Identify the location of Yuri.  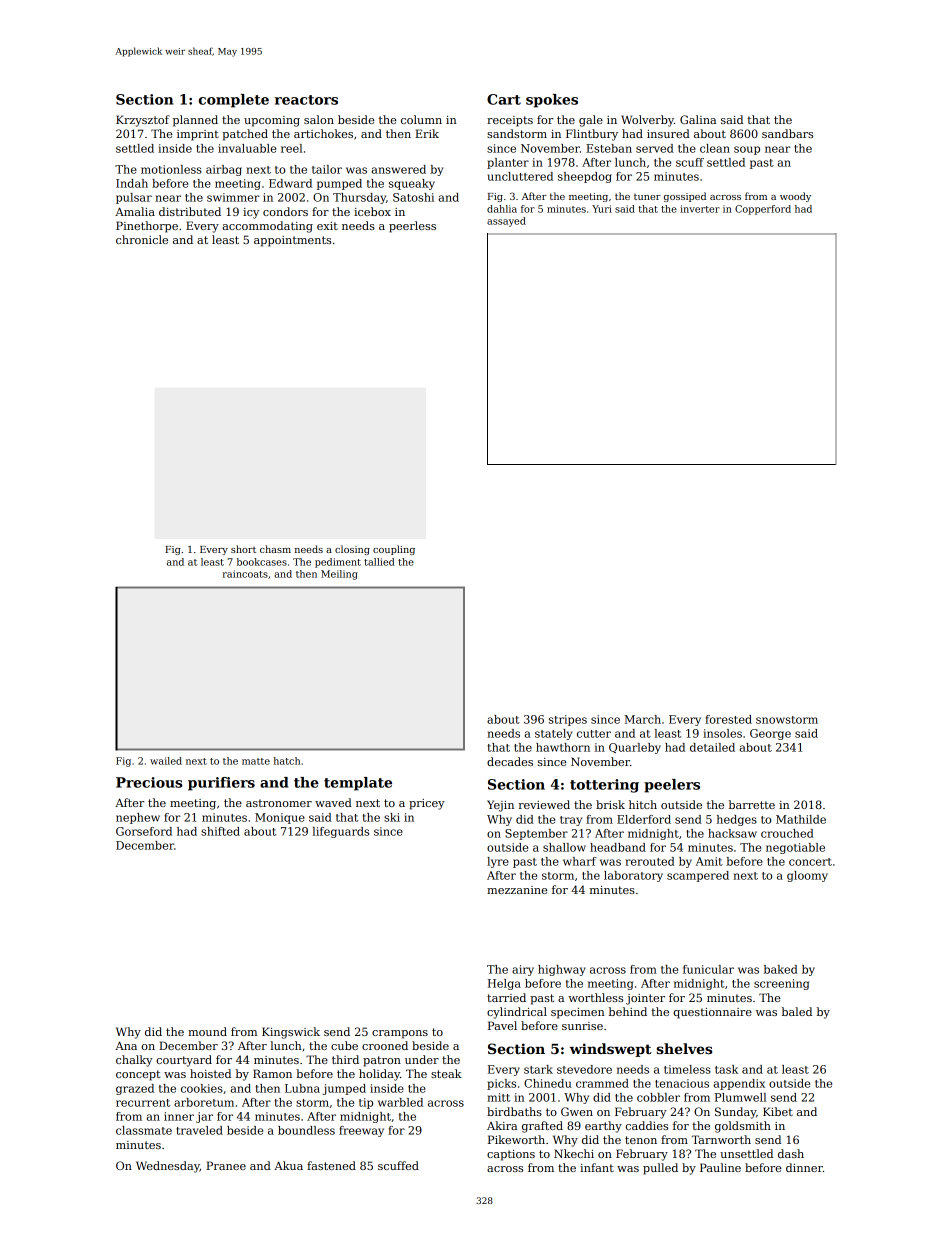
(602, 209).
